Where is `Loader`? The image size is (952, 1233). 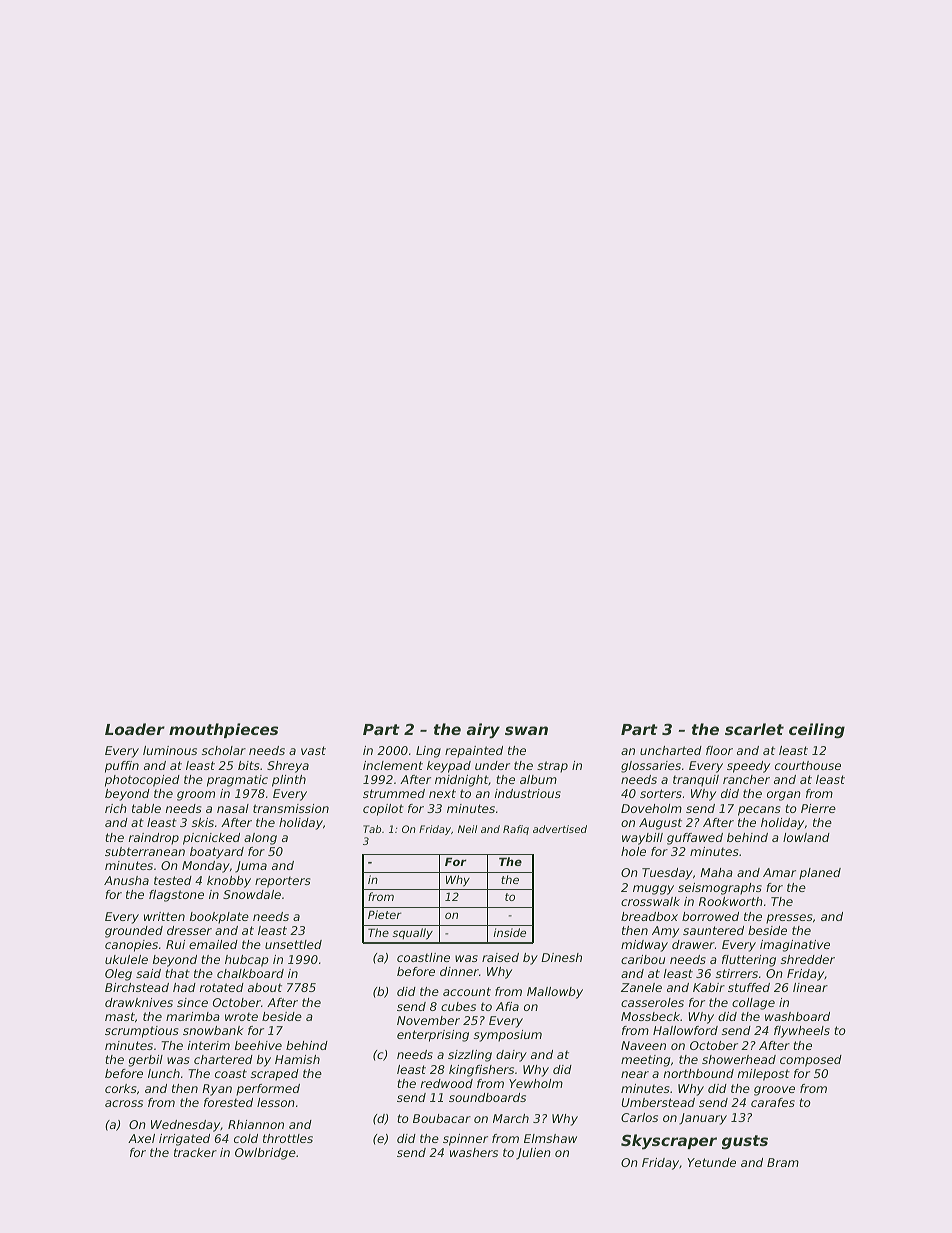
Loader is located at coordinates (135, 729).
